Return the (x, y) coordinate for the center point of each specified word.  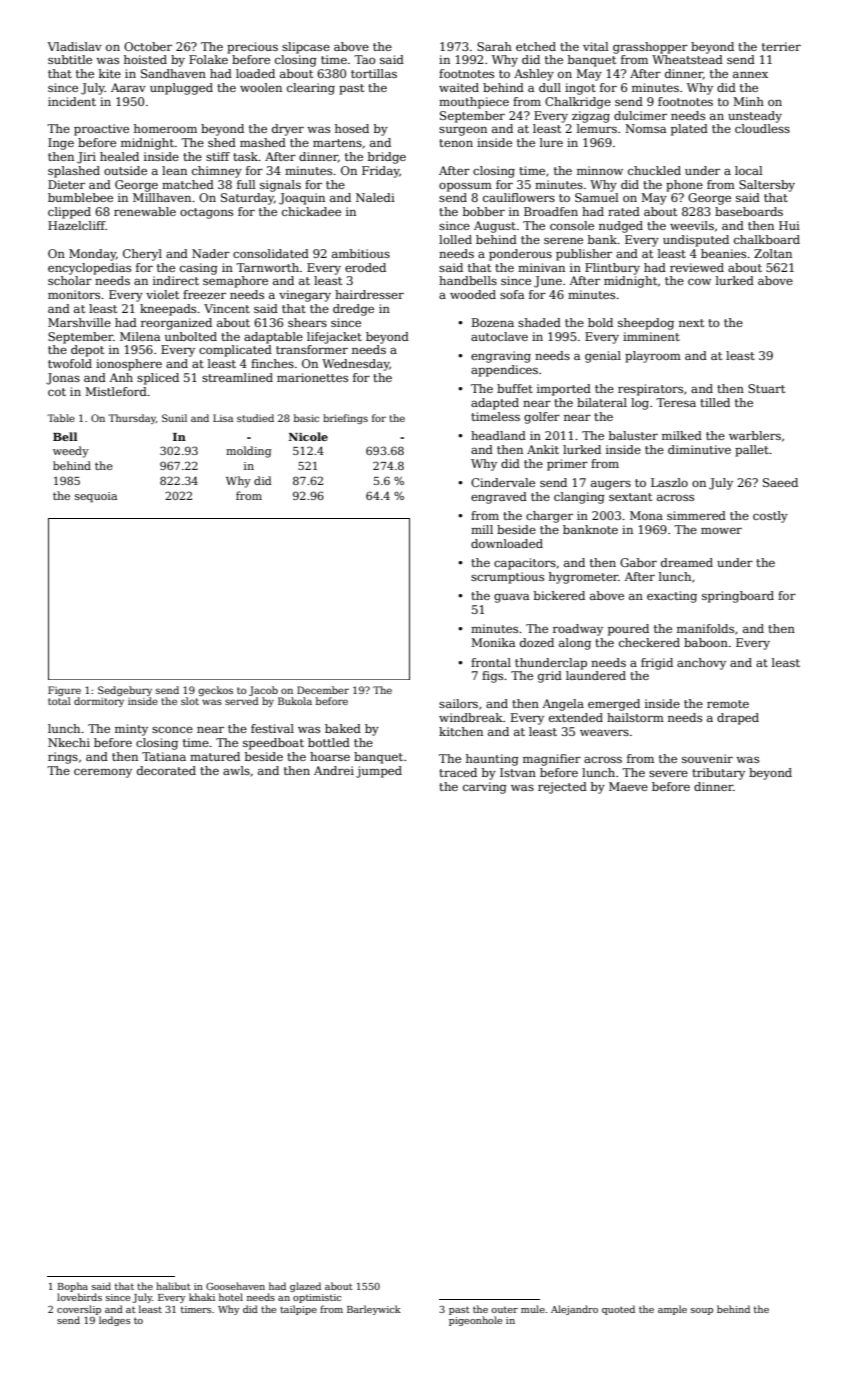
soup (702, 1311)
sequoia (96, 497)
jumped (379, 772)
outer (504, 1309)
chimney (217, 172)
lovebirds (79, 1297)
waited (459, 87)
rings (63, 758)
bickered (559, 595)
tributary (718, 774)
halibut (173, 1286)
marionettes (312, 377)
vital (596, 46)
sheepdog (646, 324)
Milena (140, 336)
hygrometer (584, 578)
